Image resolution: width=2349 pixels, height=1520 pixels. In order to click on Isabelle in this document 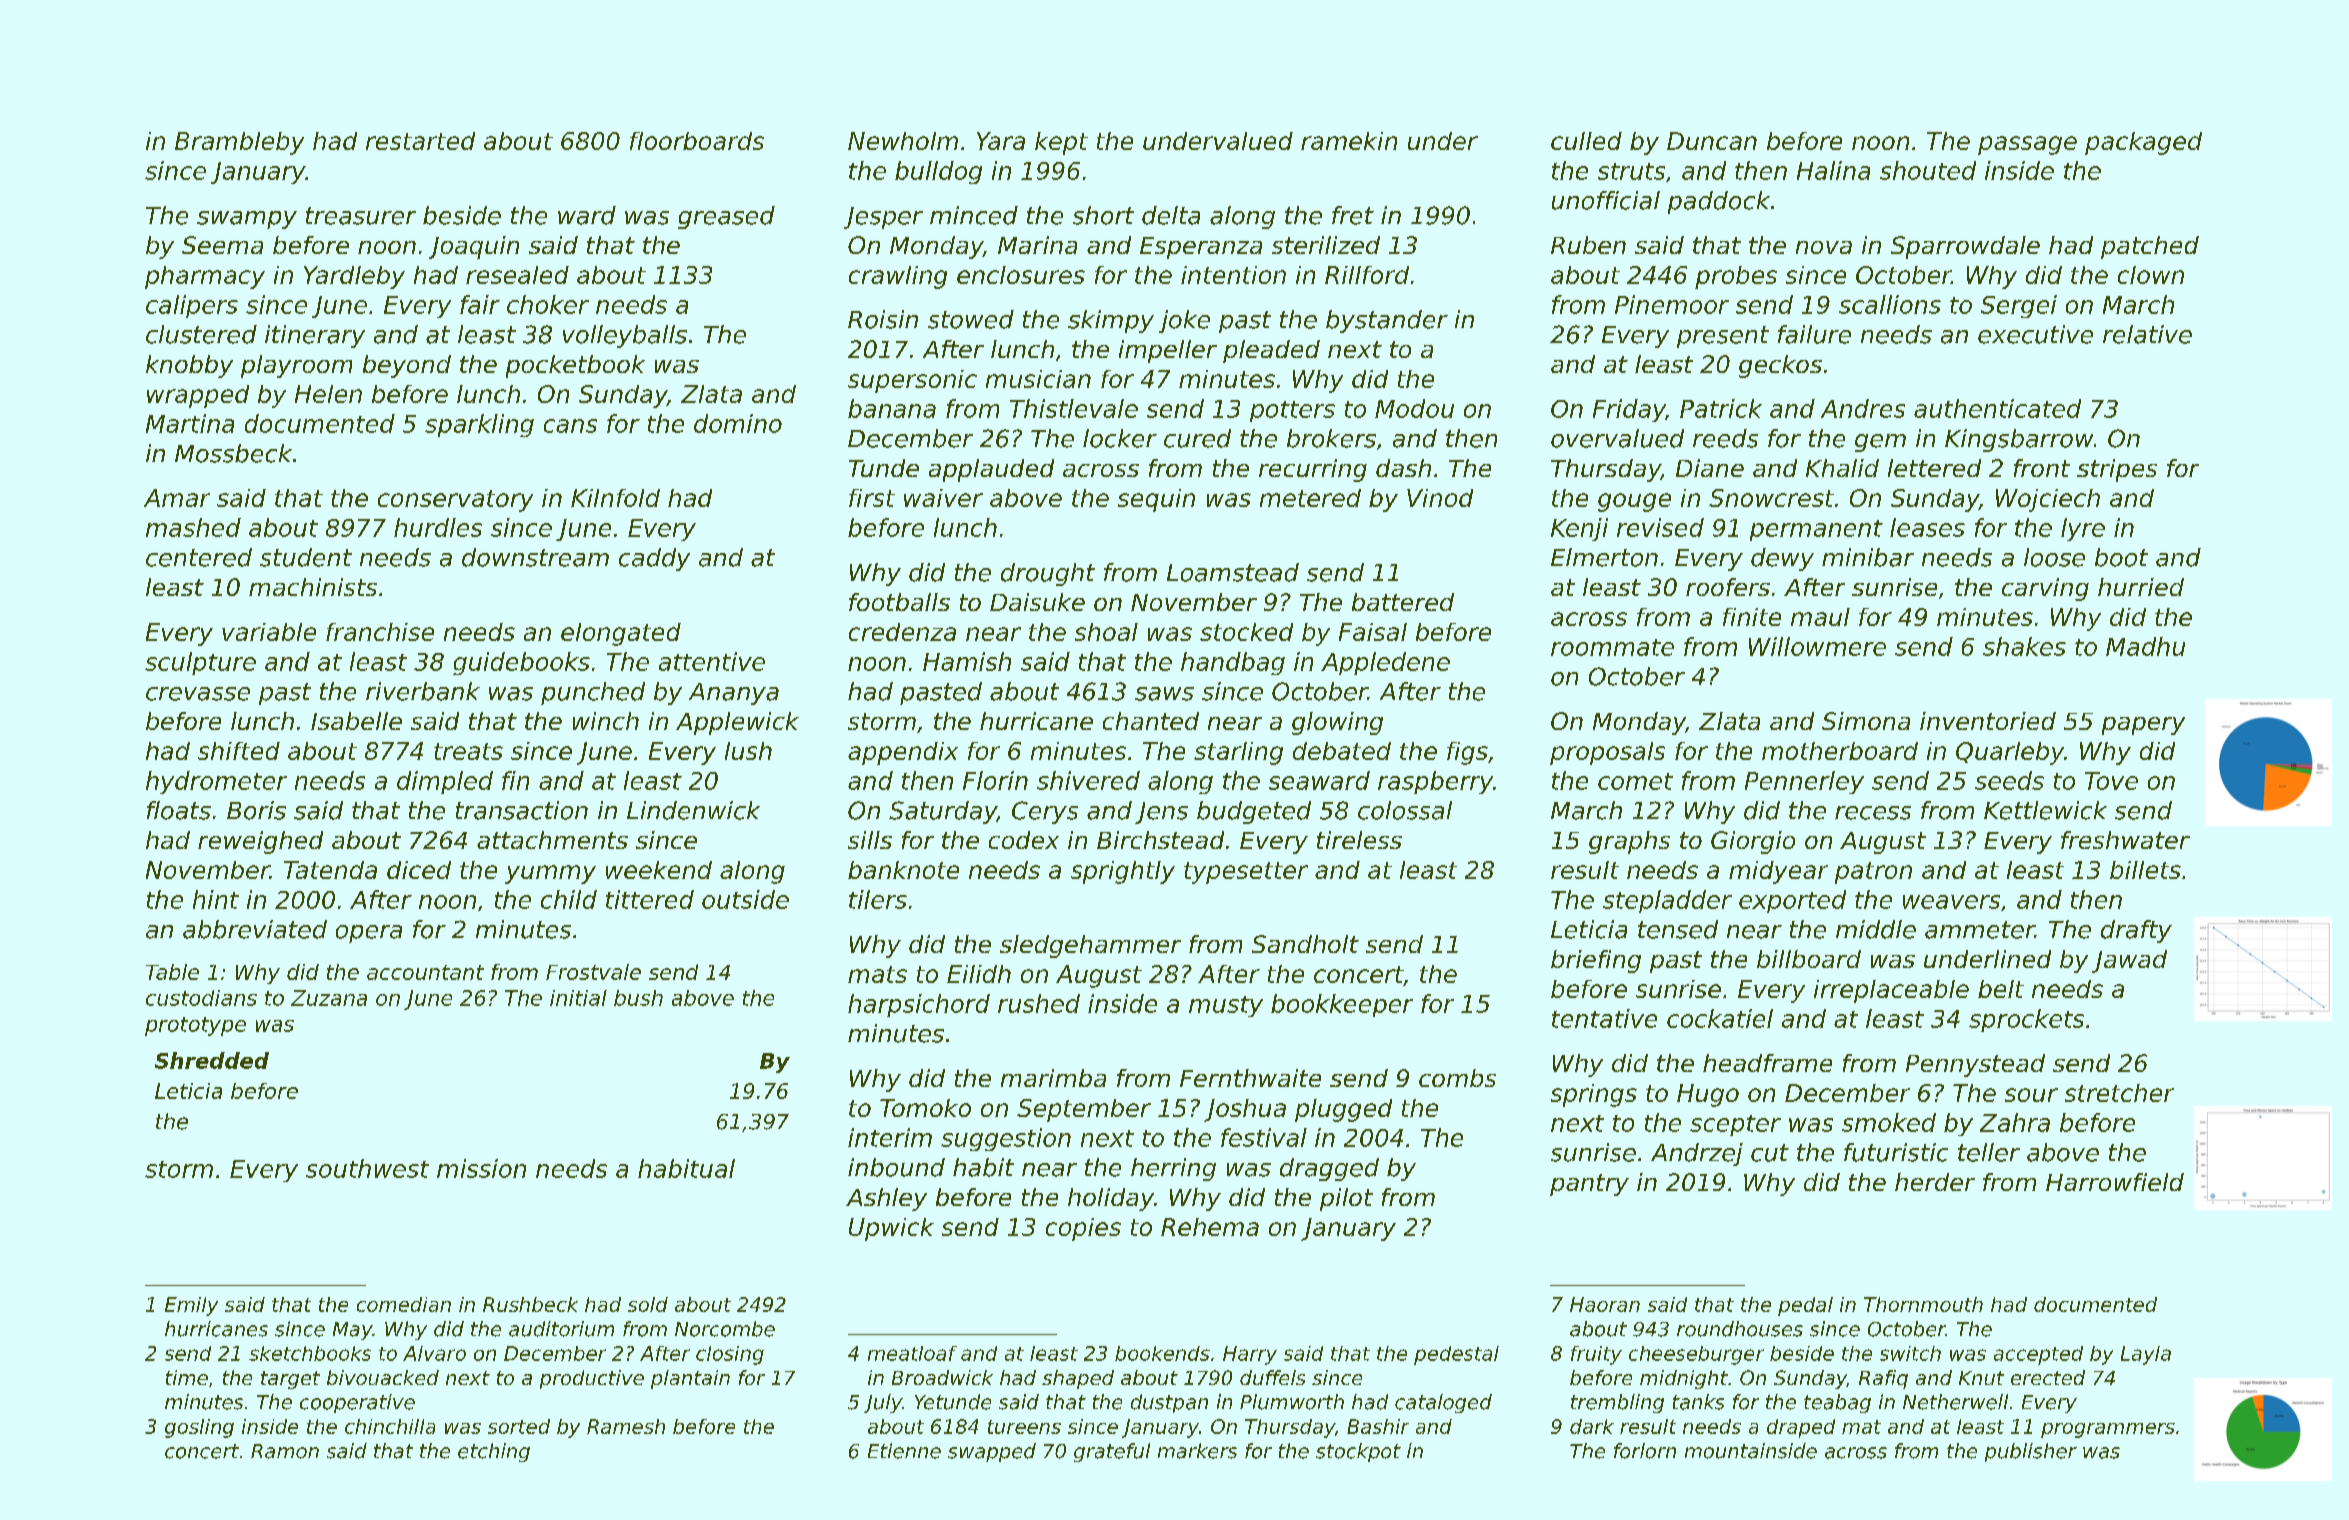, I will do `click(356, 721)`.
